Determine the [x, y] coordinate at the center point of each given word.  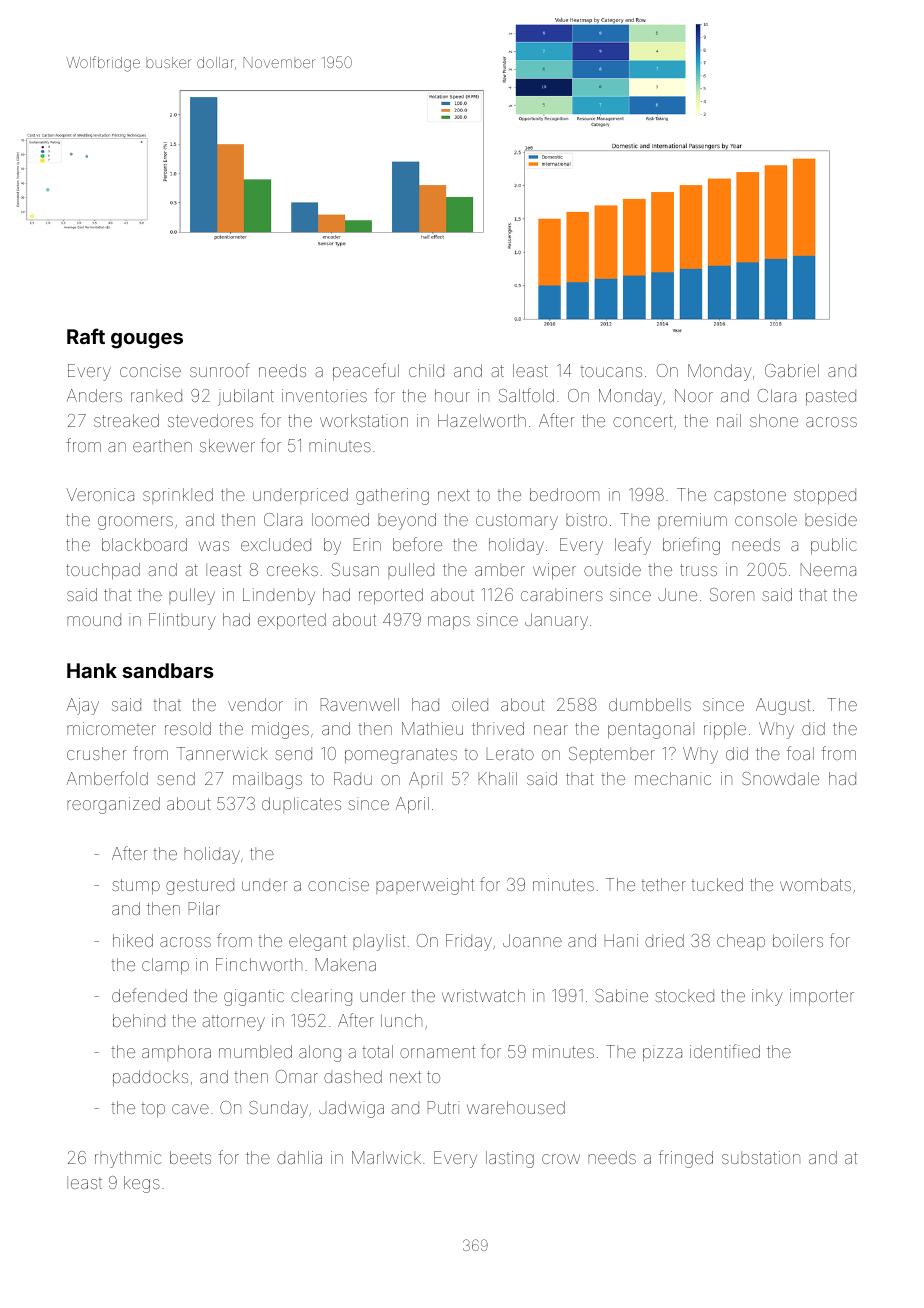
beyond [407, 521]
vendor [255, 704]
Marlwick [386, 1157]
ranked [156, 395]
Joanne [532, 940]
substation [761, 1157]
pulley [192, 596]
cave [190, 1109]
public [834, 546]
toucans [611, 372]
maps [449, 623]
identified [725, 1051]
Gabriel [792, 370]
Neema [828, 569]
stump [136, 886]
